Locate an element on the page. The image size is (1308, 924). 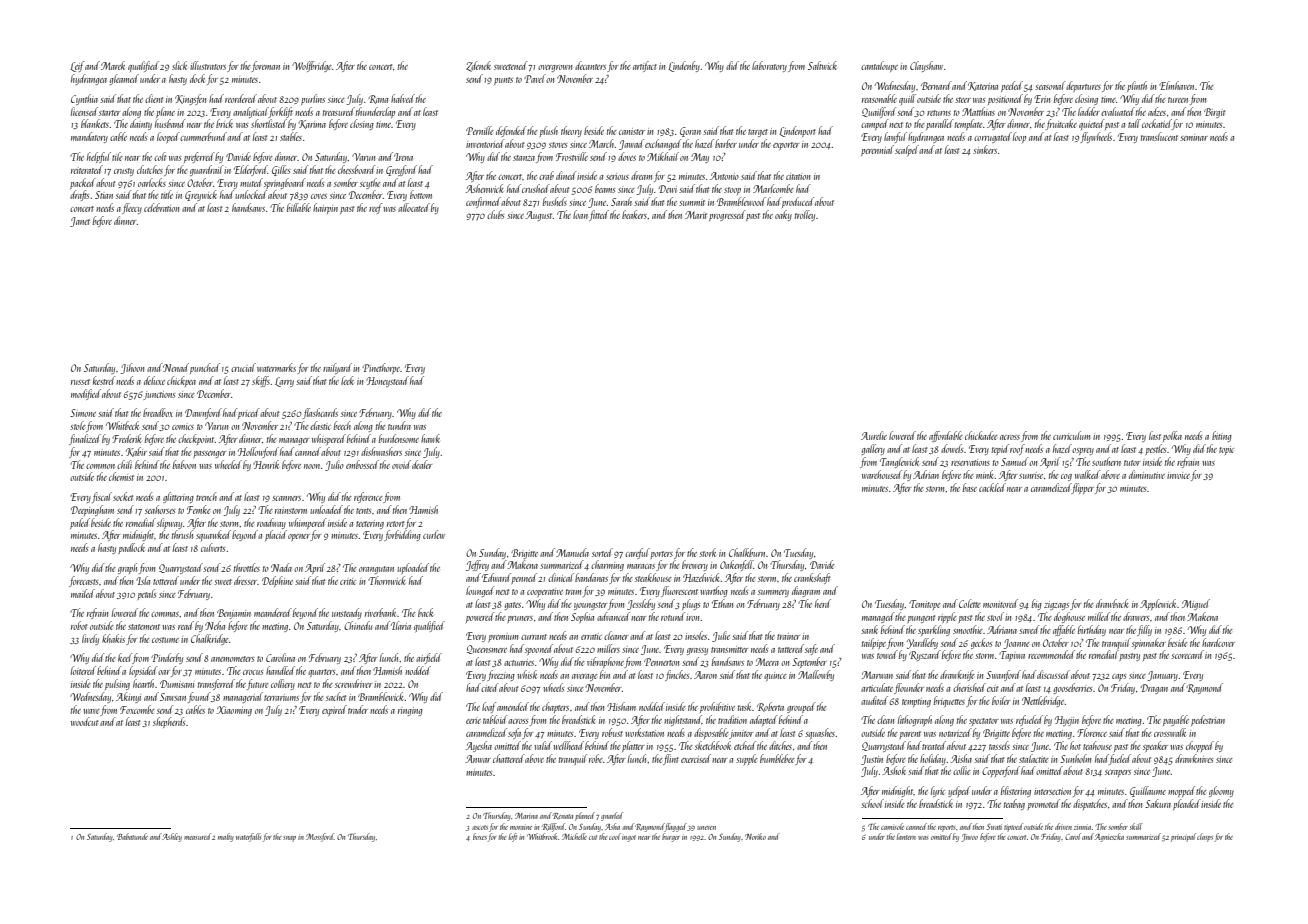
pedestrian is located at coordinates (1208, 720).
